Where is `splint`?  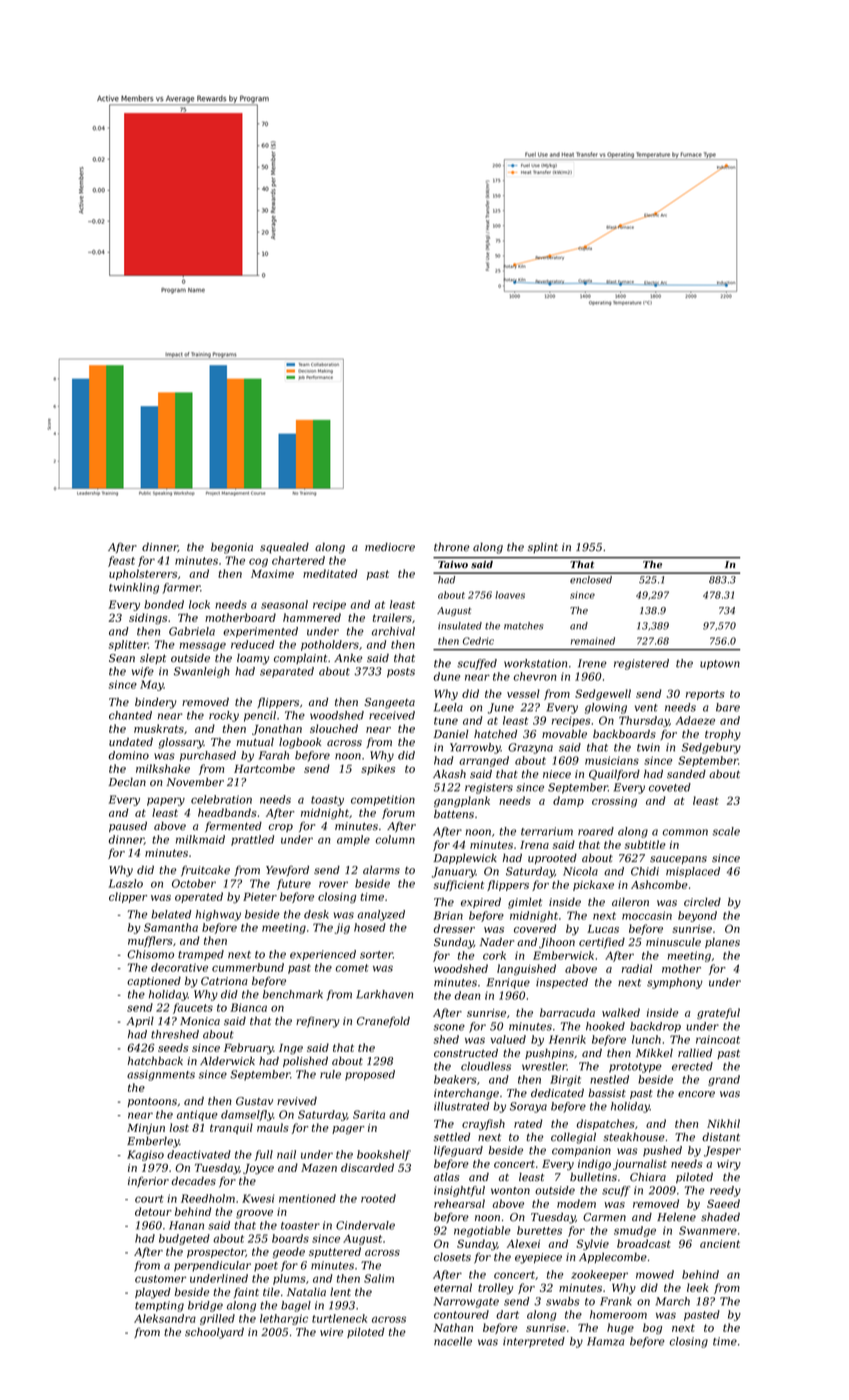 splint is located at coordinates (543, 548).
